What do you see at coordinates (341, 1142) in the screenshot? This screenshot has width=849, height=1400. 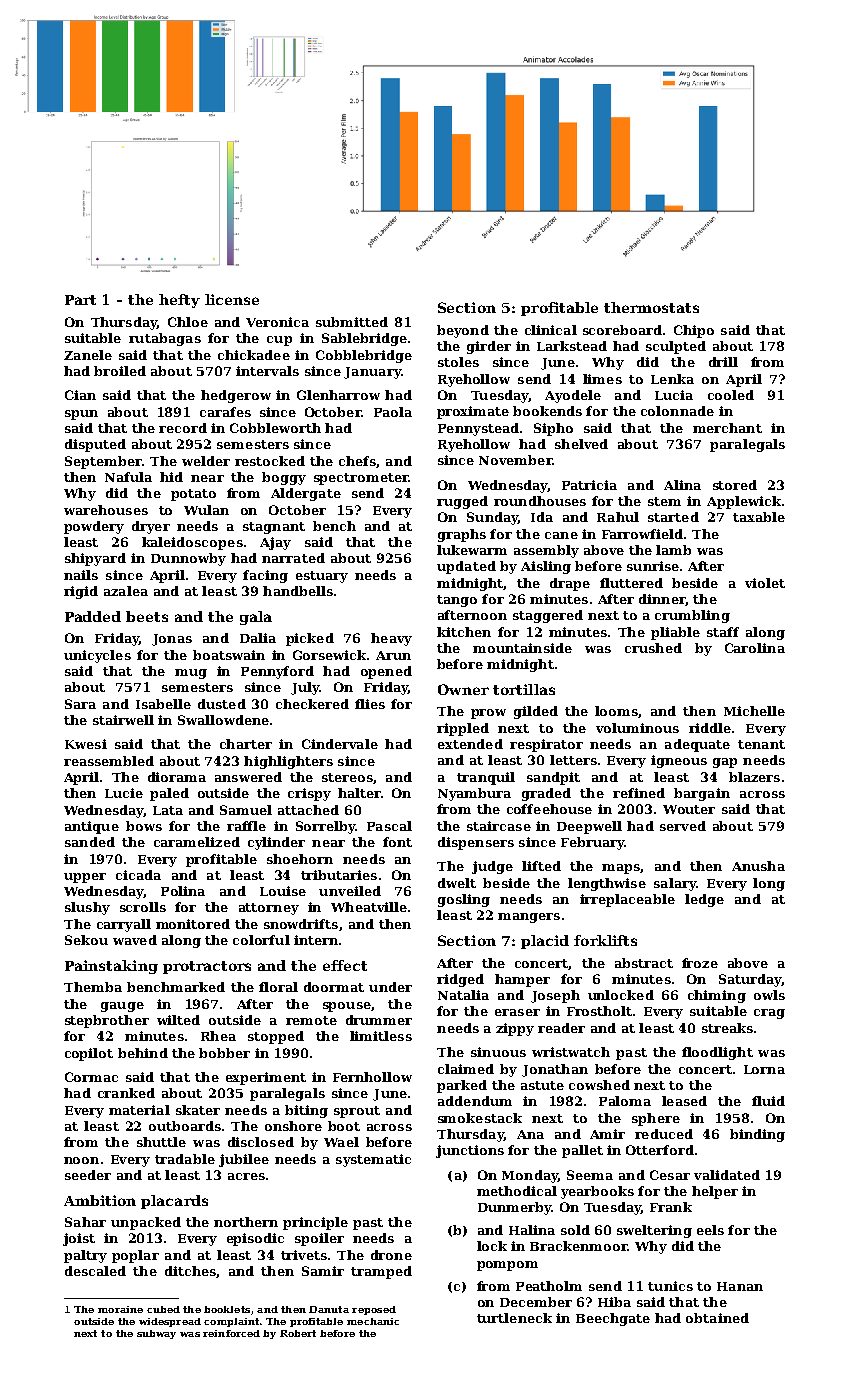 I see `Wael` at bounding box center [341, 1142].
